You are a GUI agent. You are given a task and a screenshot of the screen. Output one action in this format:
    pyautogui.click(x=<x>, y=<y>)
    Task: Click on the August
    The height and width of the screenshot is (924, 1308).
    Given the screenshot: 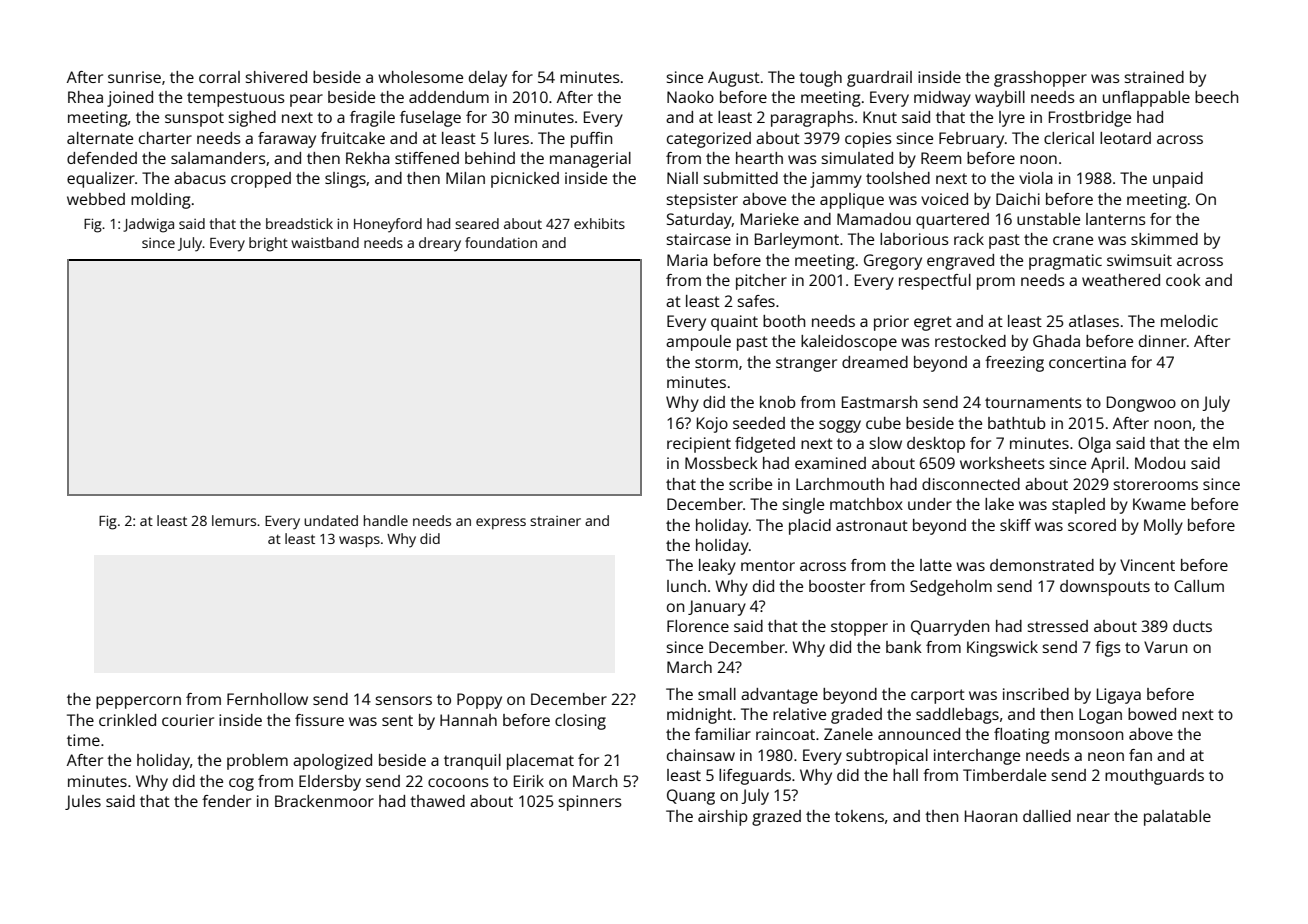 What is the action you would take?
    pyautogui.click(x=734, y=79)
